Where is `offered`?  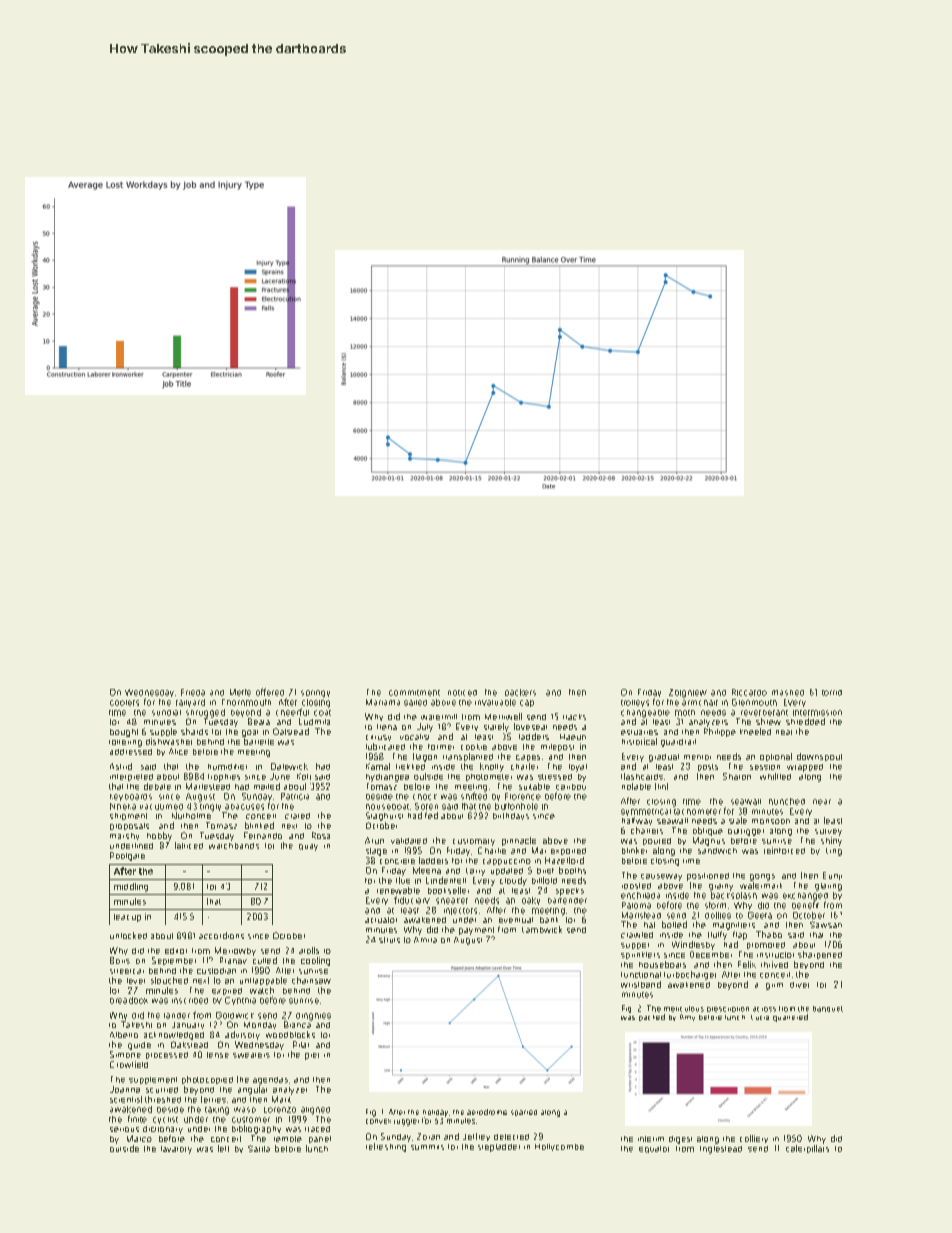 offered is located at coordinates (270, 692).
